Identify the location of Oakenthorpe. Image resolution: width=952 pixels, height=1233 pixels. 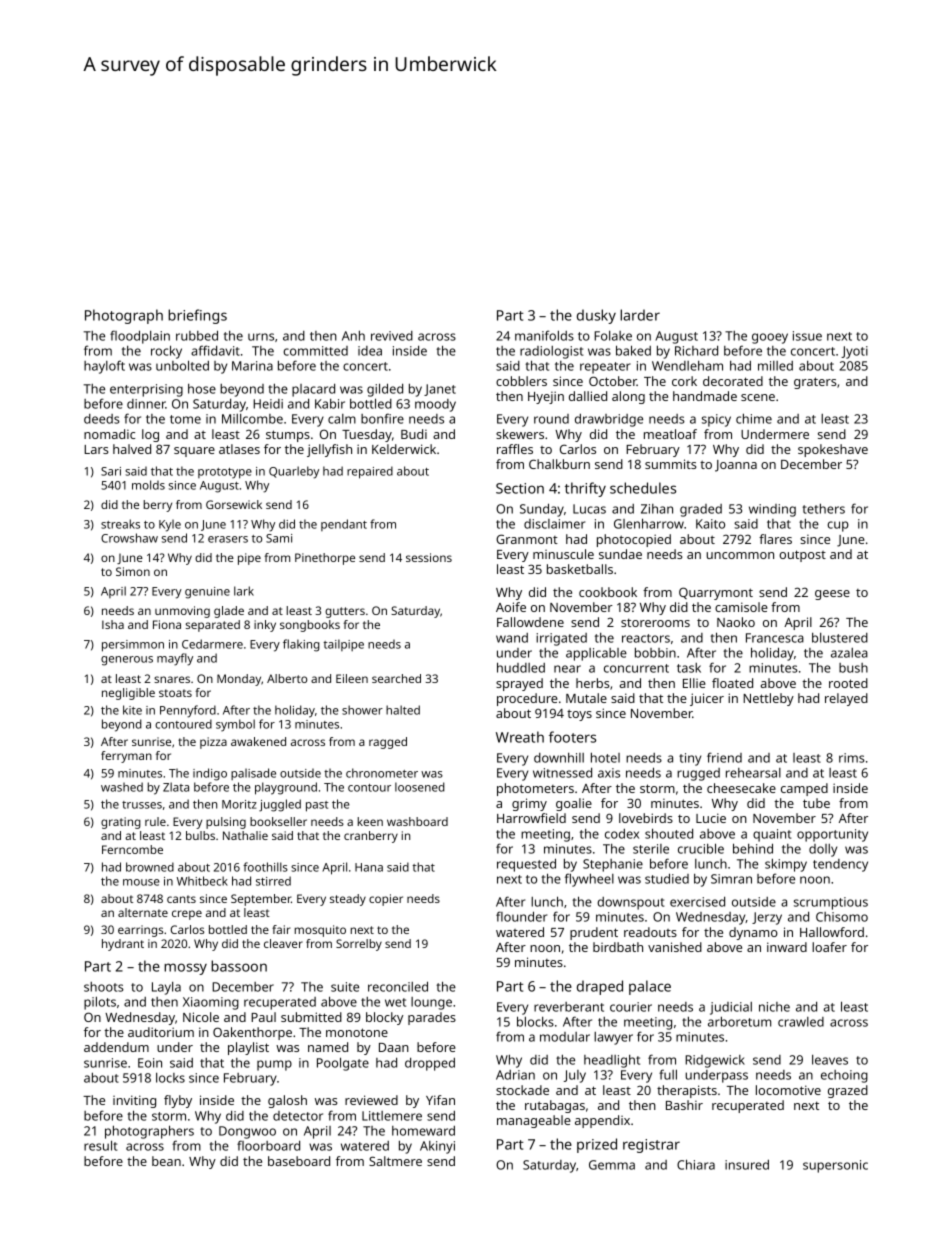
(252, 1033).
